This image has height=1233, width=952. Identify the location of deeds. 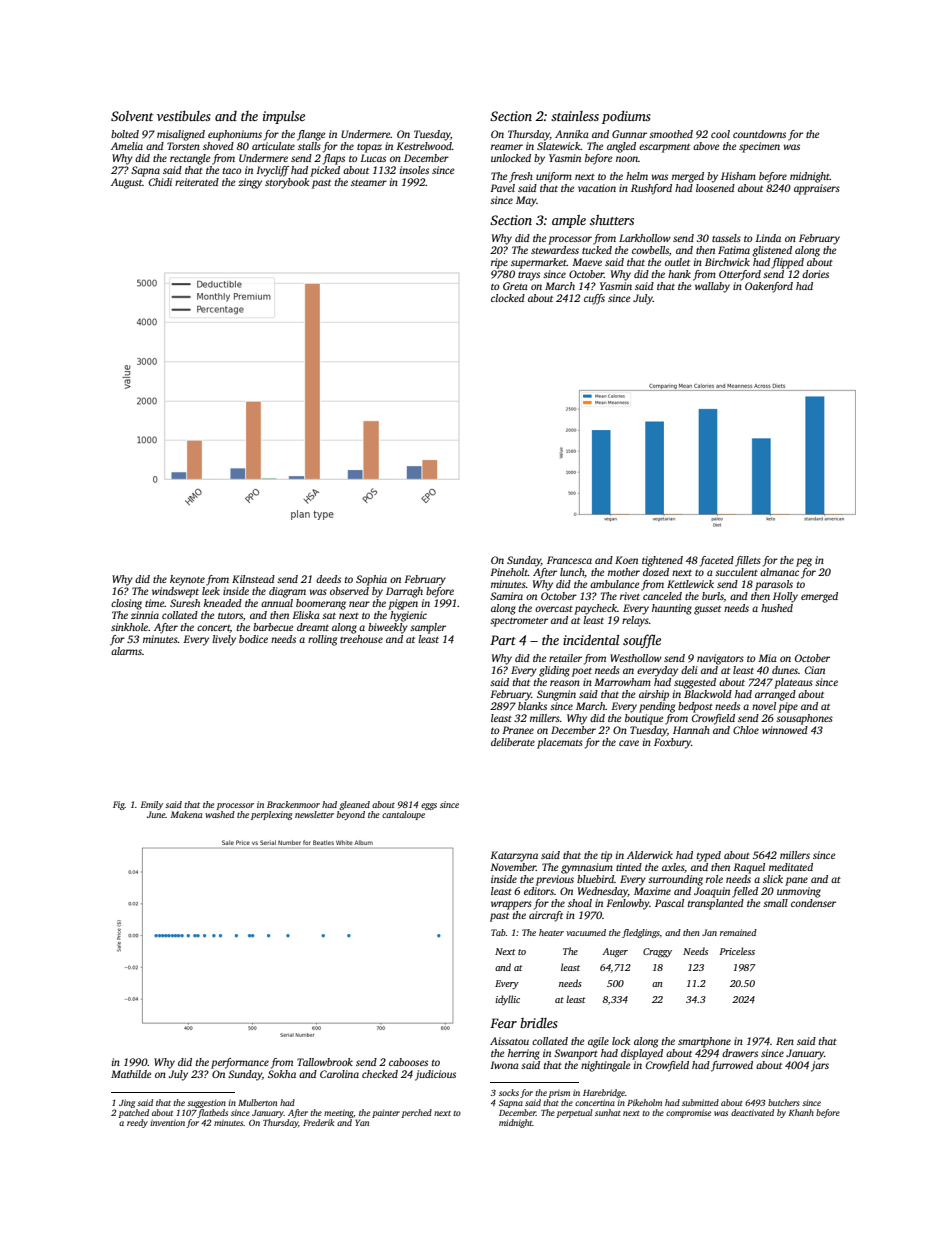
(328, 579).
